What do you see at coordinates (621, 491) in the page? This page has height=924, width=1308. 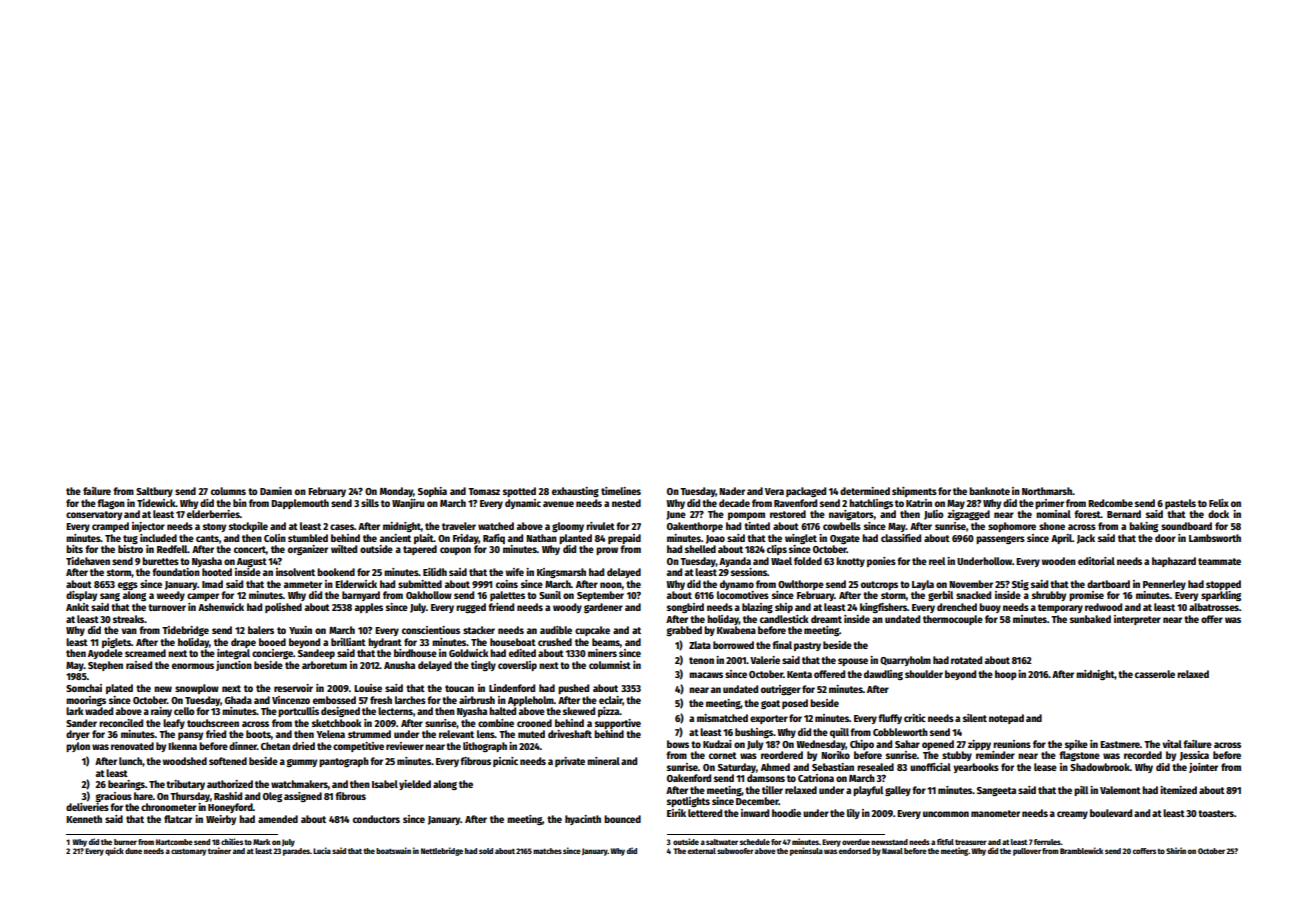 I see `timelines` at bounding box center [621, 491].
